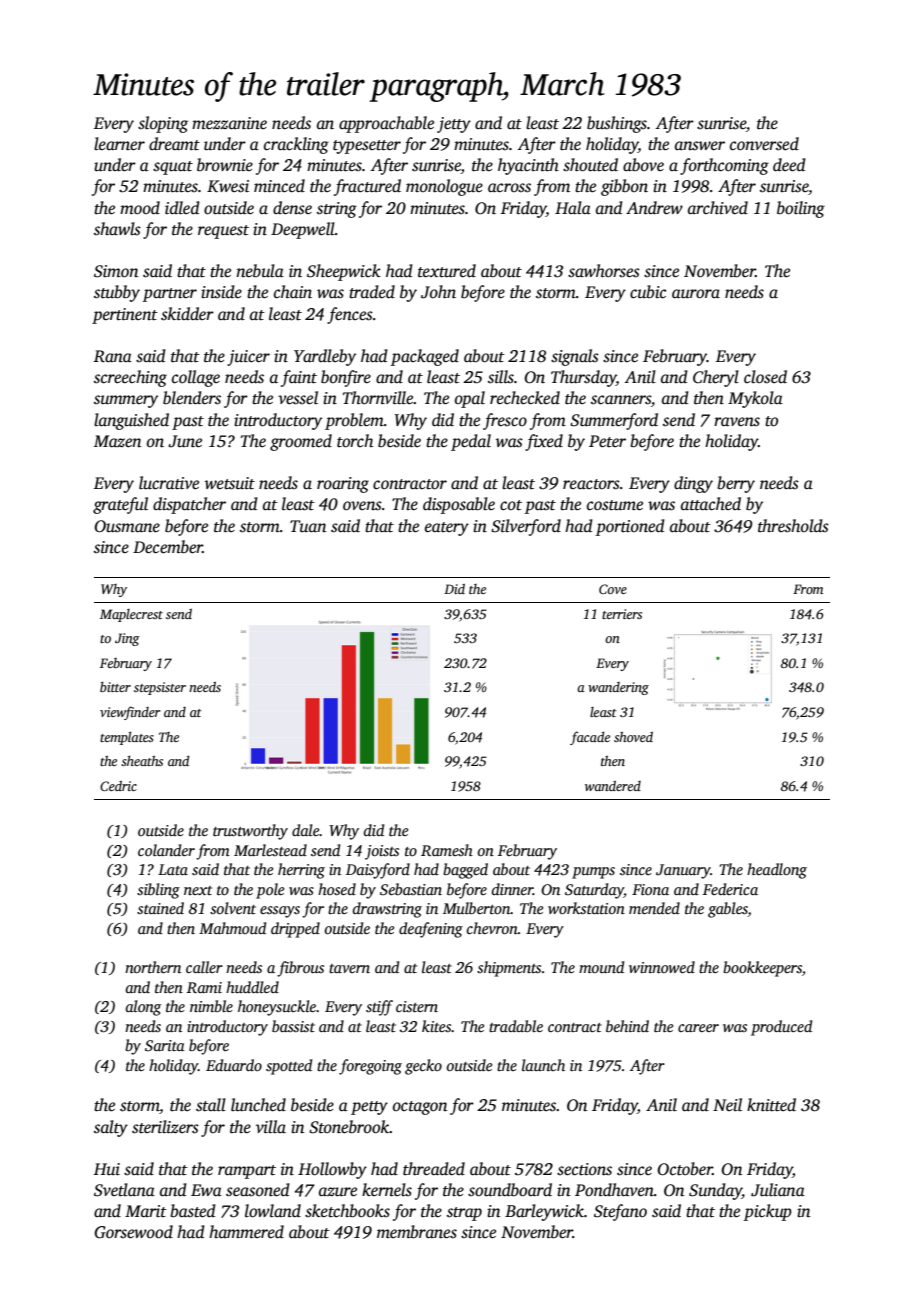 This image has width=924, height=1308. I want to click on Cedric, so click(118, 786).
